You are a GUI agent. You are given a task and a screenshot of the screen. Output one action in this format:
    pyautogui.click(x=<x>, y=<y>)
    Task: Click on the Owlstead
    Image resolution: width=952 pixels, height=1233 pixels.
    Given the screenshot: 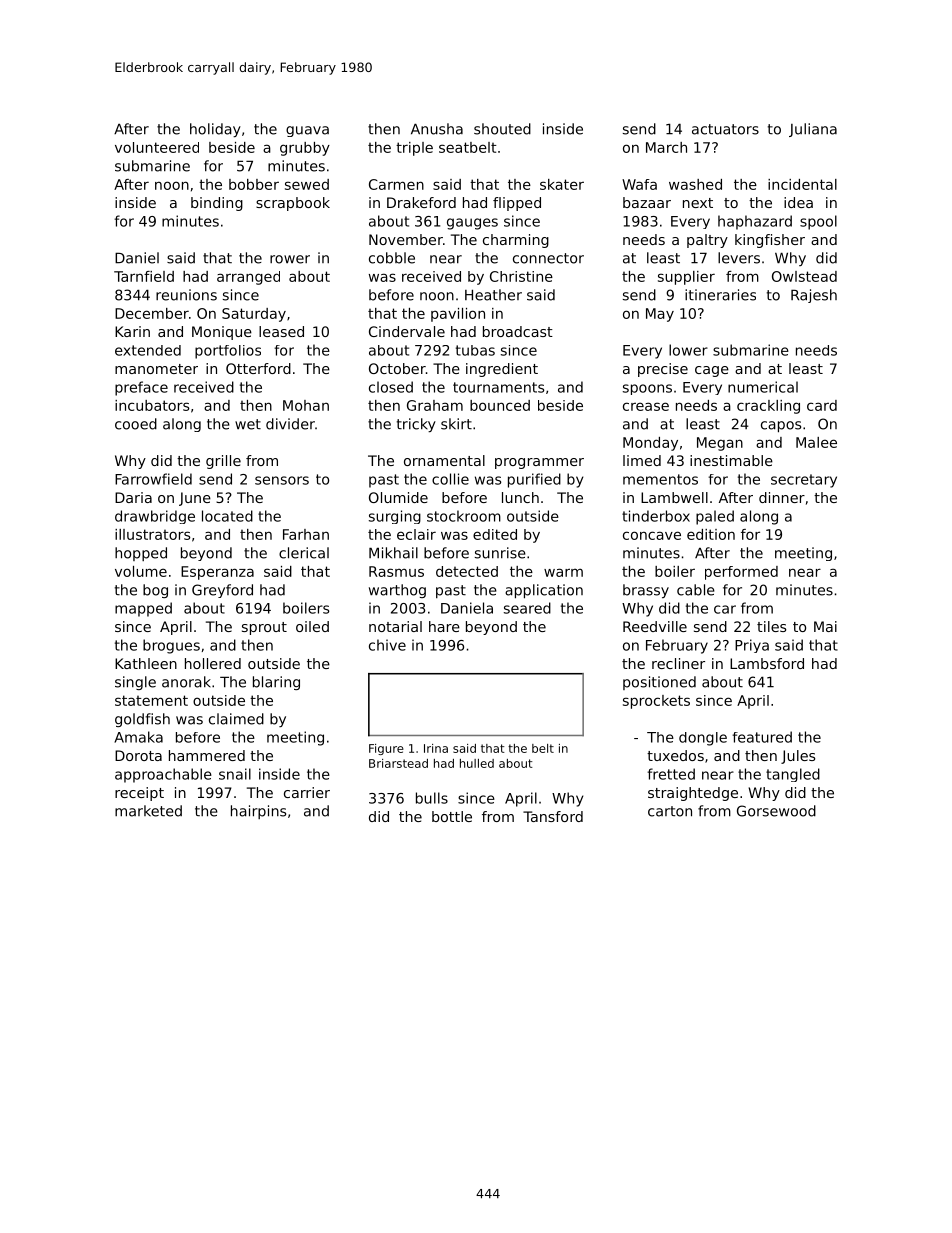 What is the action you would take?
    pyautogui.click(x=804, y=276)
